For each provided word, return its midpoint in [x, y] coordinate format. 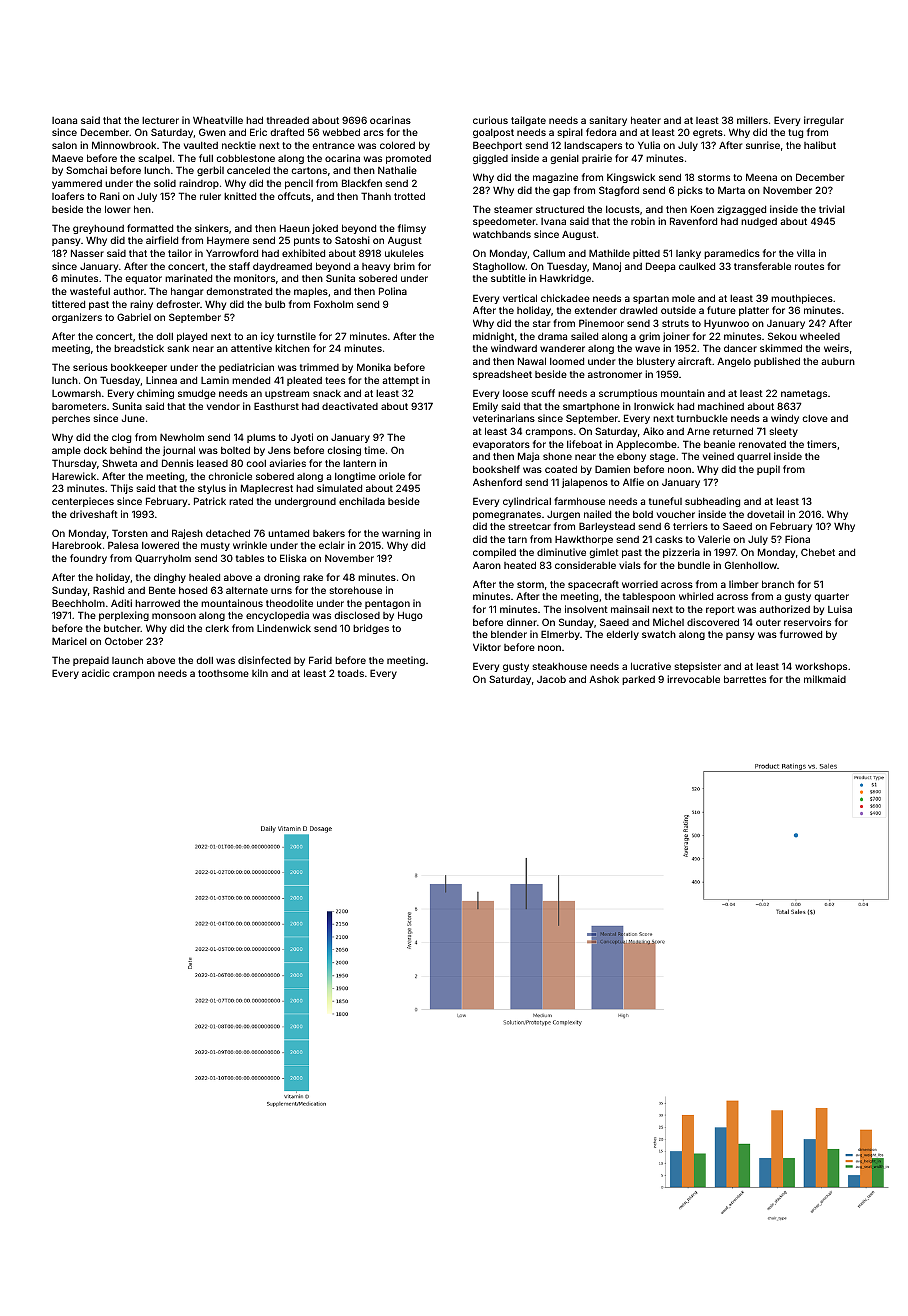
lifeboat [584, 444]
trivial [832, 209]
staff [239, 266]
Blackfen [362, 183]
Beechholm [78, 603]
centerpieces [83, 502]
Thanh [376, 196]
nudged [759, 222]
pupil [768, 470]
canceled [248, 170]
